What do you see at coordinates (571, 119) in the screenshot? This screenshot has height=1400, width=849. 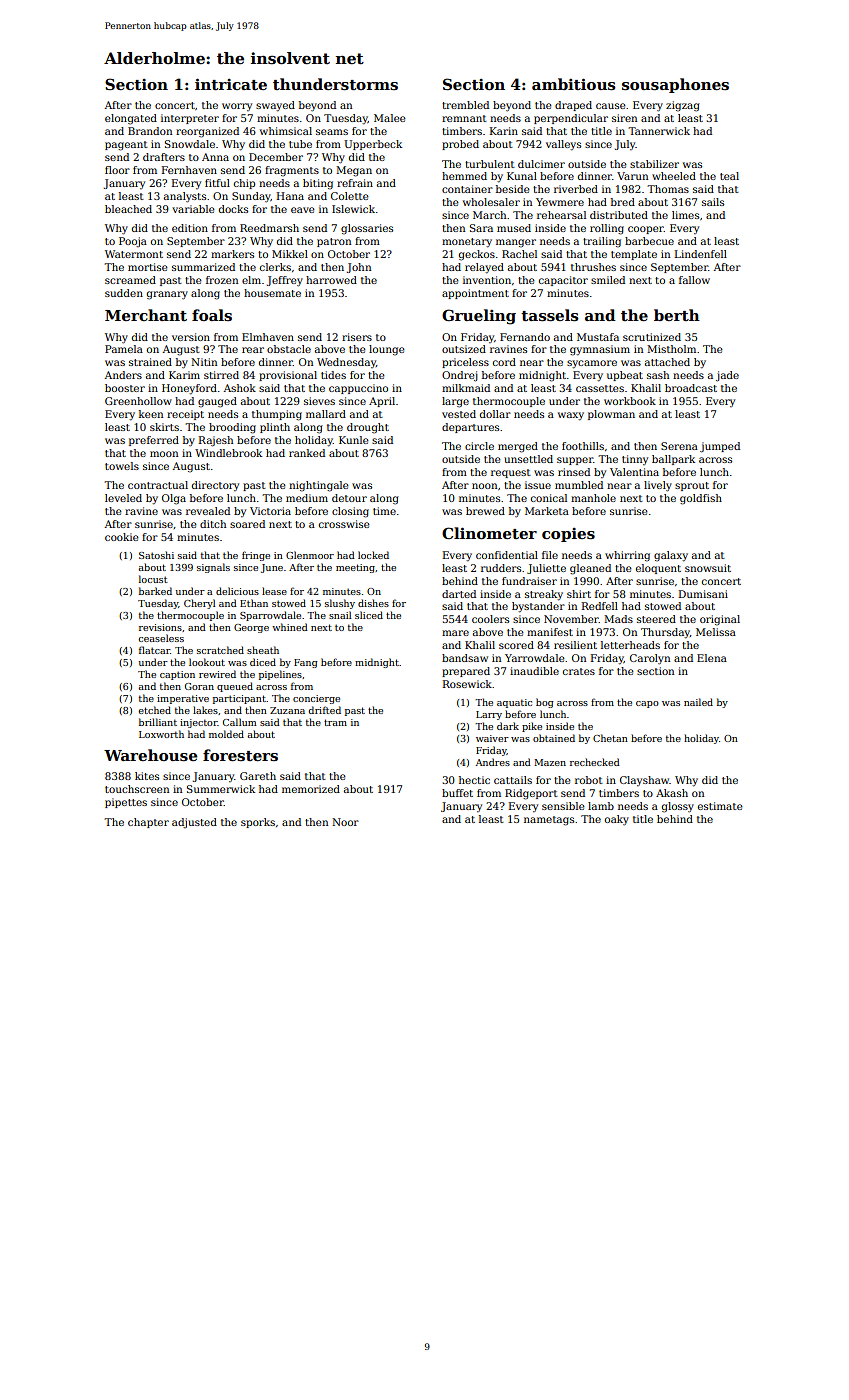 I see `perpendicular` at bounding box center [571, 119].
